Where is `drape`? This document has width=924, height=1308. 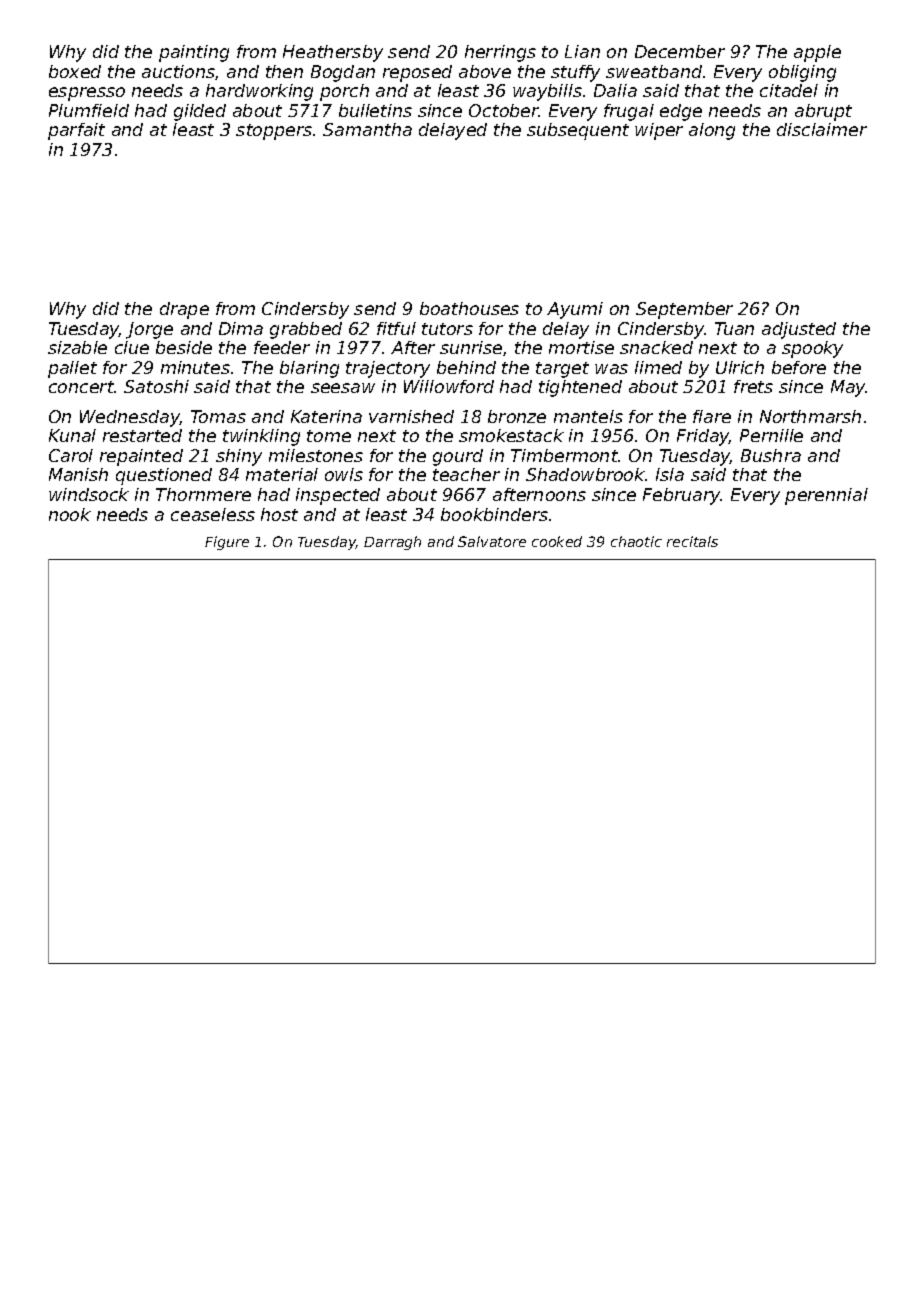
drape is located at coordinates (184, 310).
